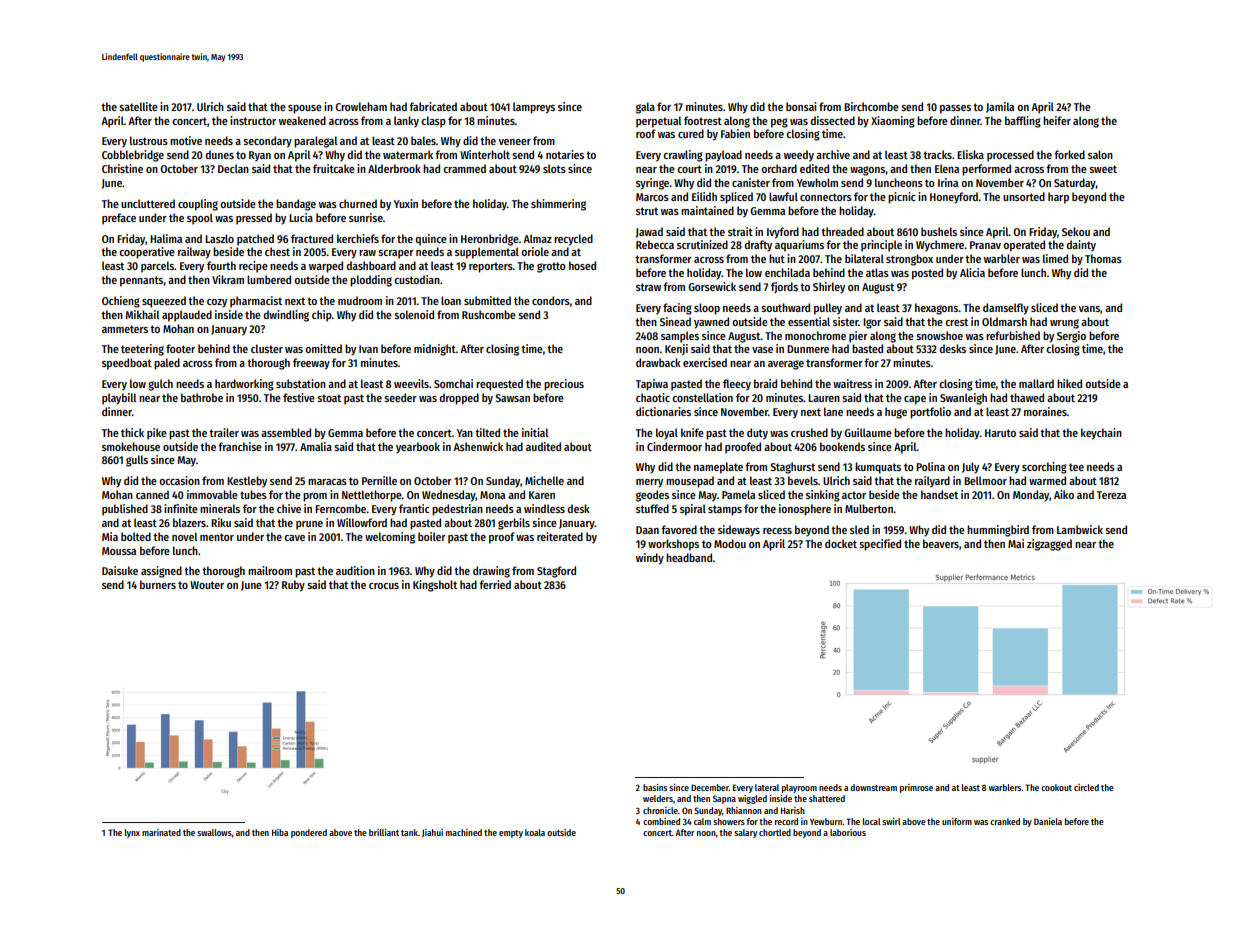 Image resolution: width=1233 pixels, height=952 pixels. What do you see at coordinates (655, 787) in the image?
I see `basins` at bounding box center [655, 787].
